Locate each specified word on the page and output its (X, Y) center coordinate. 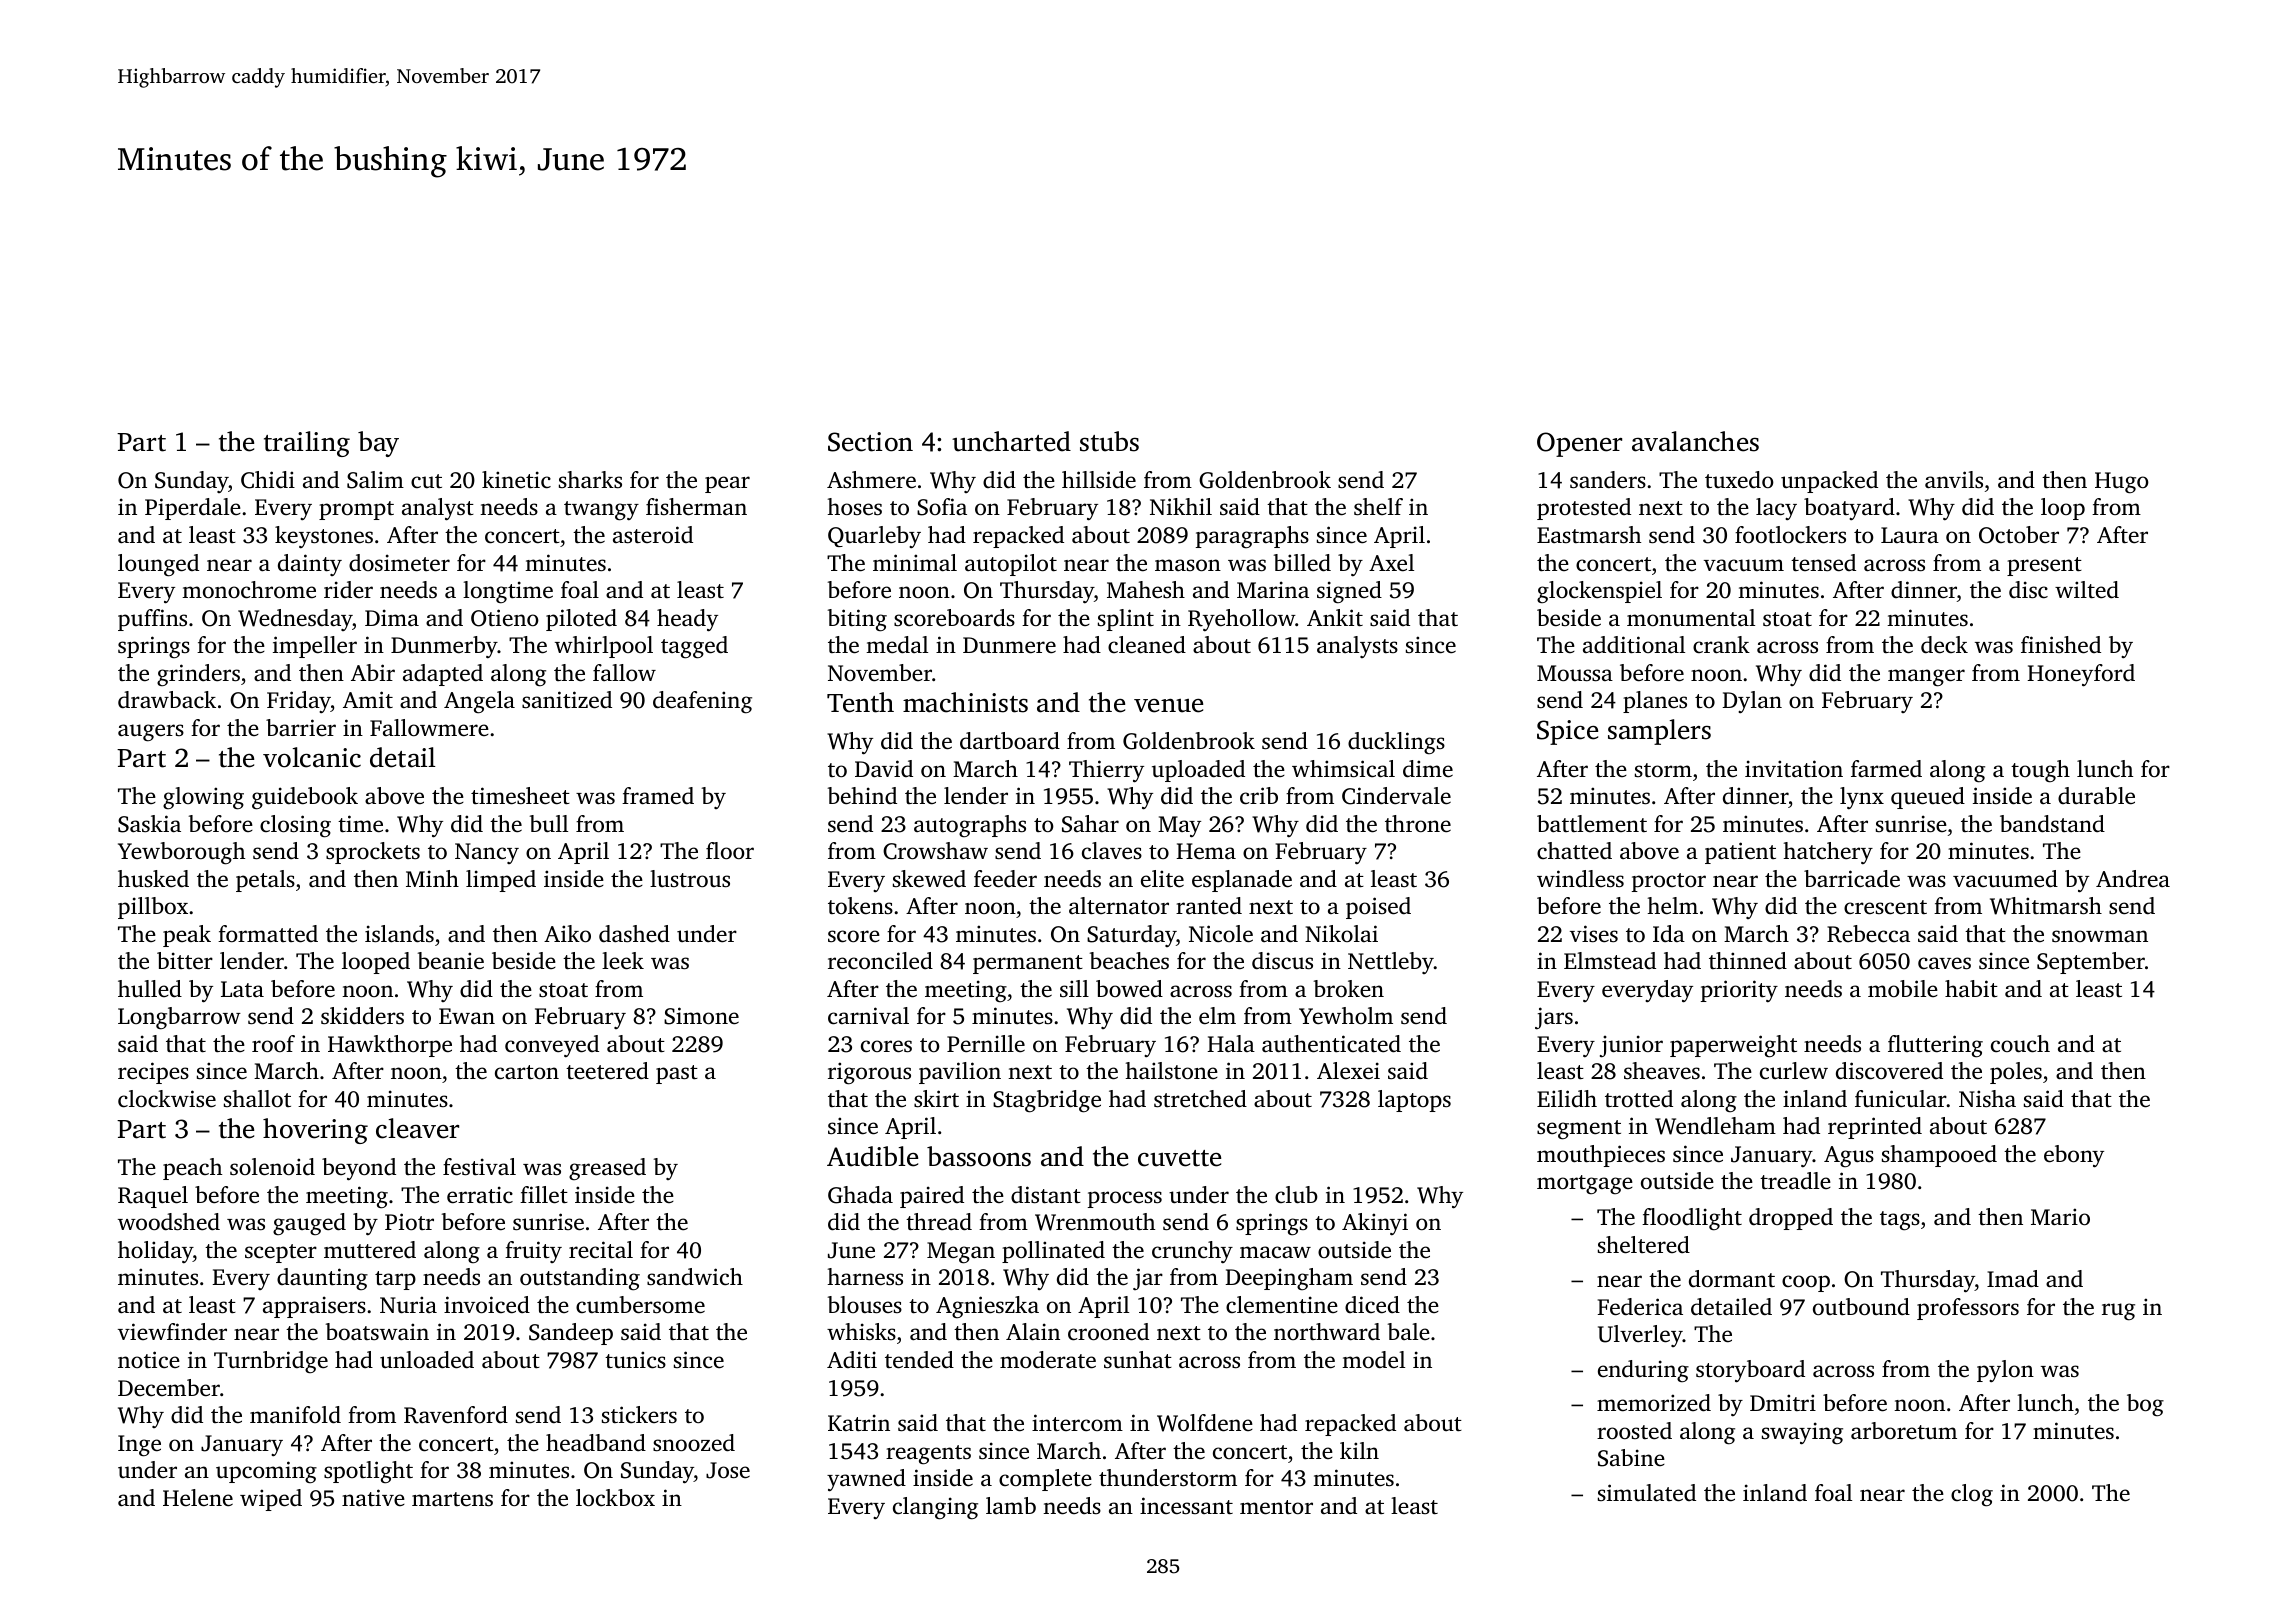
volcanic (312, 757)
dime (1428, 769)
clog (1972, 1495)
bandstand (2052, 824)
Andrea (2133, 879)
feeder (1005, 879)
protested (1584, 509)
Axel (1391, 563)
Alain (1033, 1331)
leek (623, 961)
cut (426, 481)
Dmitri (1783, 1402)
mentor (1276, 1507)
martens (452, 1499)
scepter (281, 1253)
